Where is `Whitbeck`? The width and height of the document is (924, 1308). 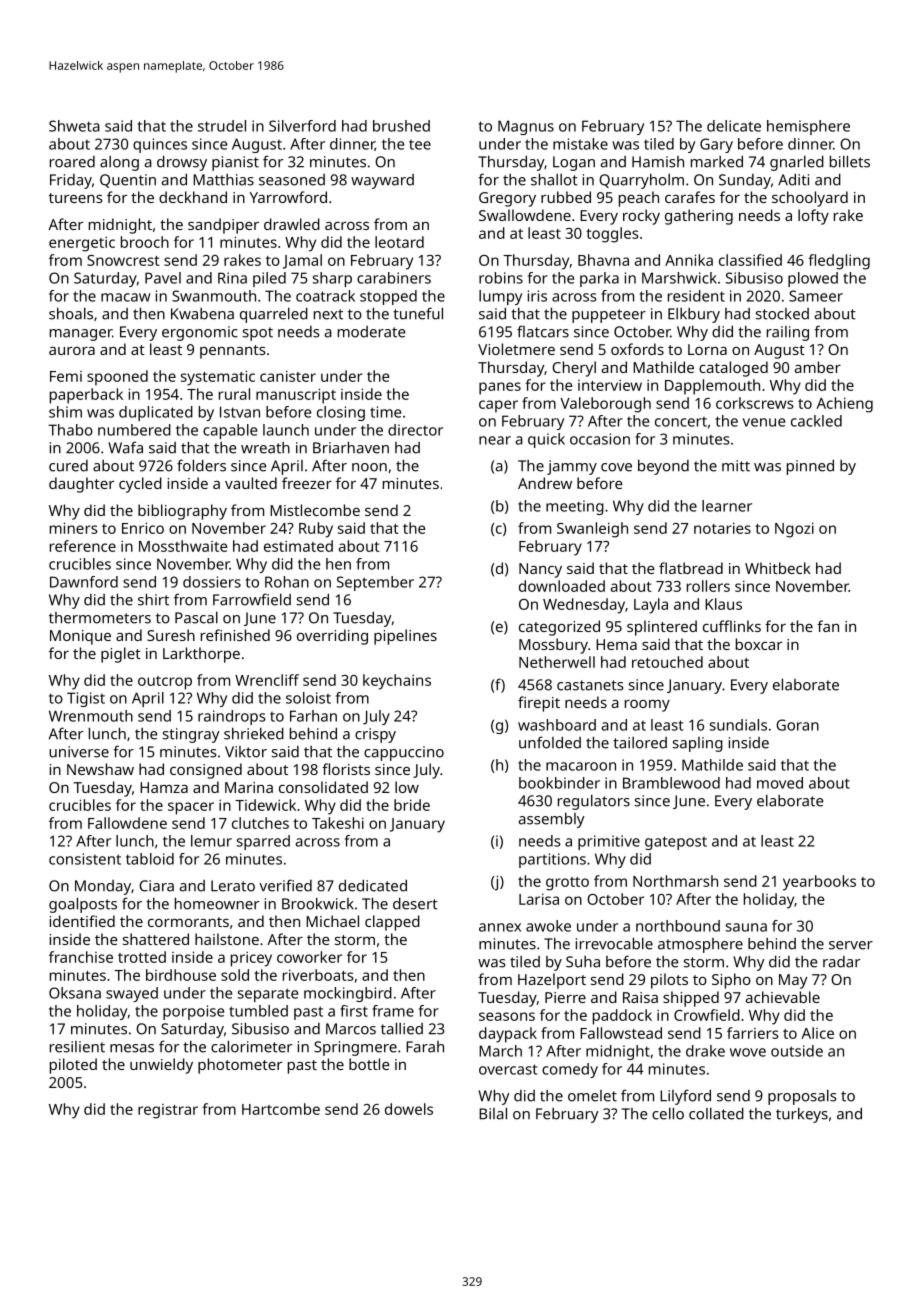 Whitbeck is located at coordinates (778, 568).
